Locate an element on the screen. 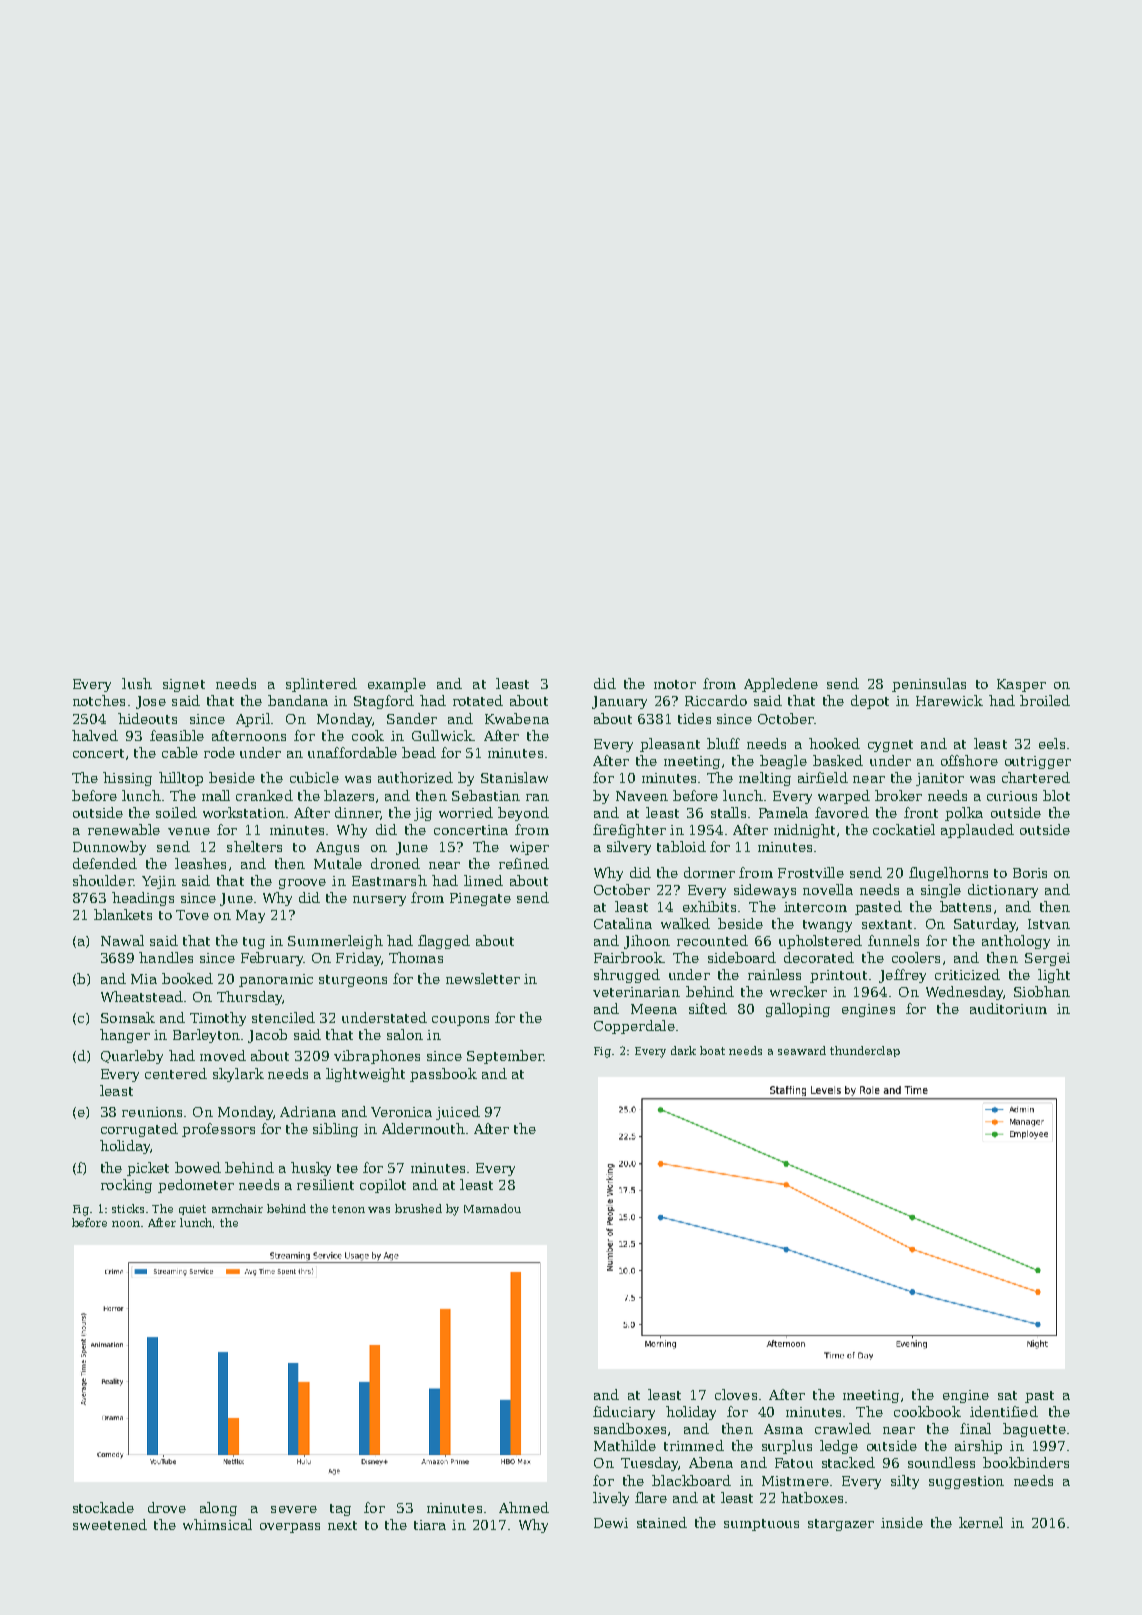 The width and height of the screenshot is (1142, 1615). kernel is located at coordinates (981, 1522).
